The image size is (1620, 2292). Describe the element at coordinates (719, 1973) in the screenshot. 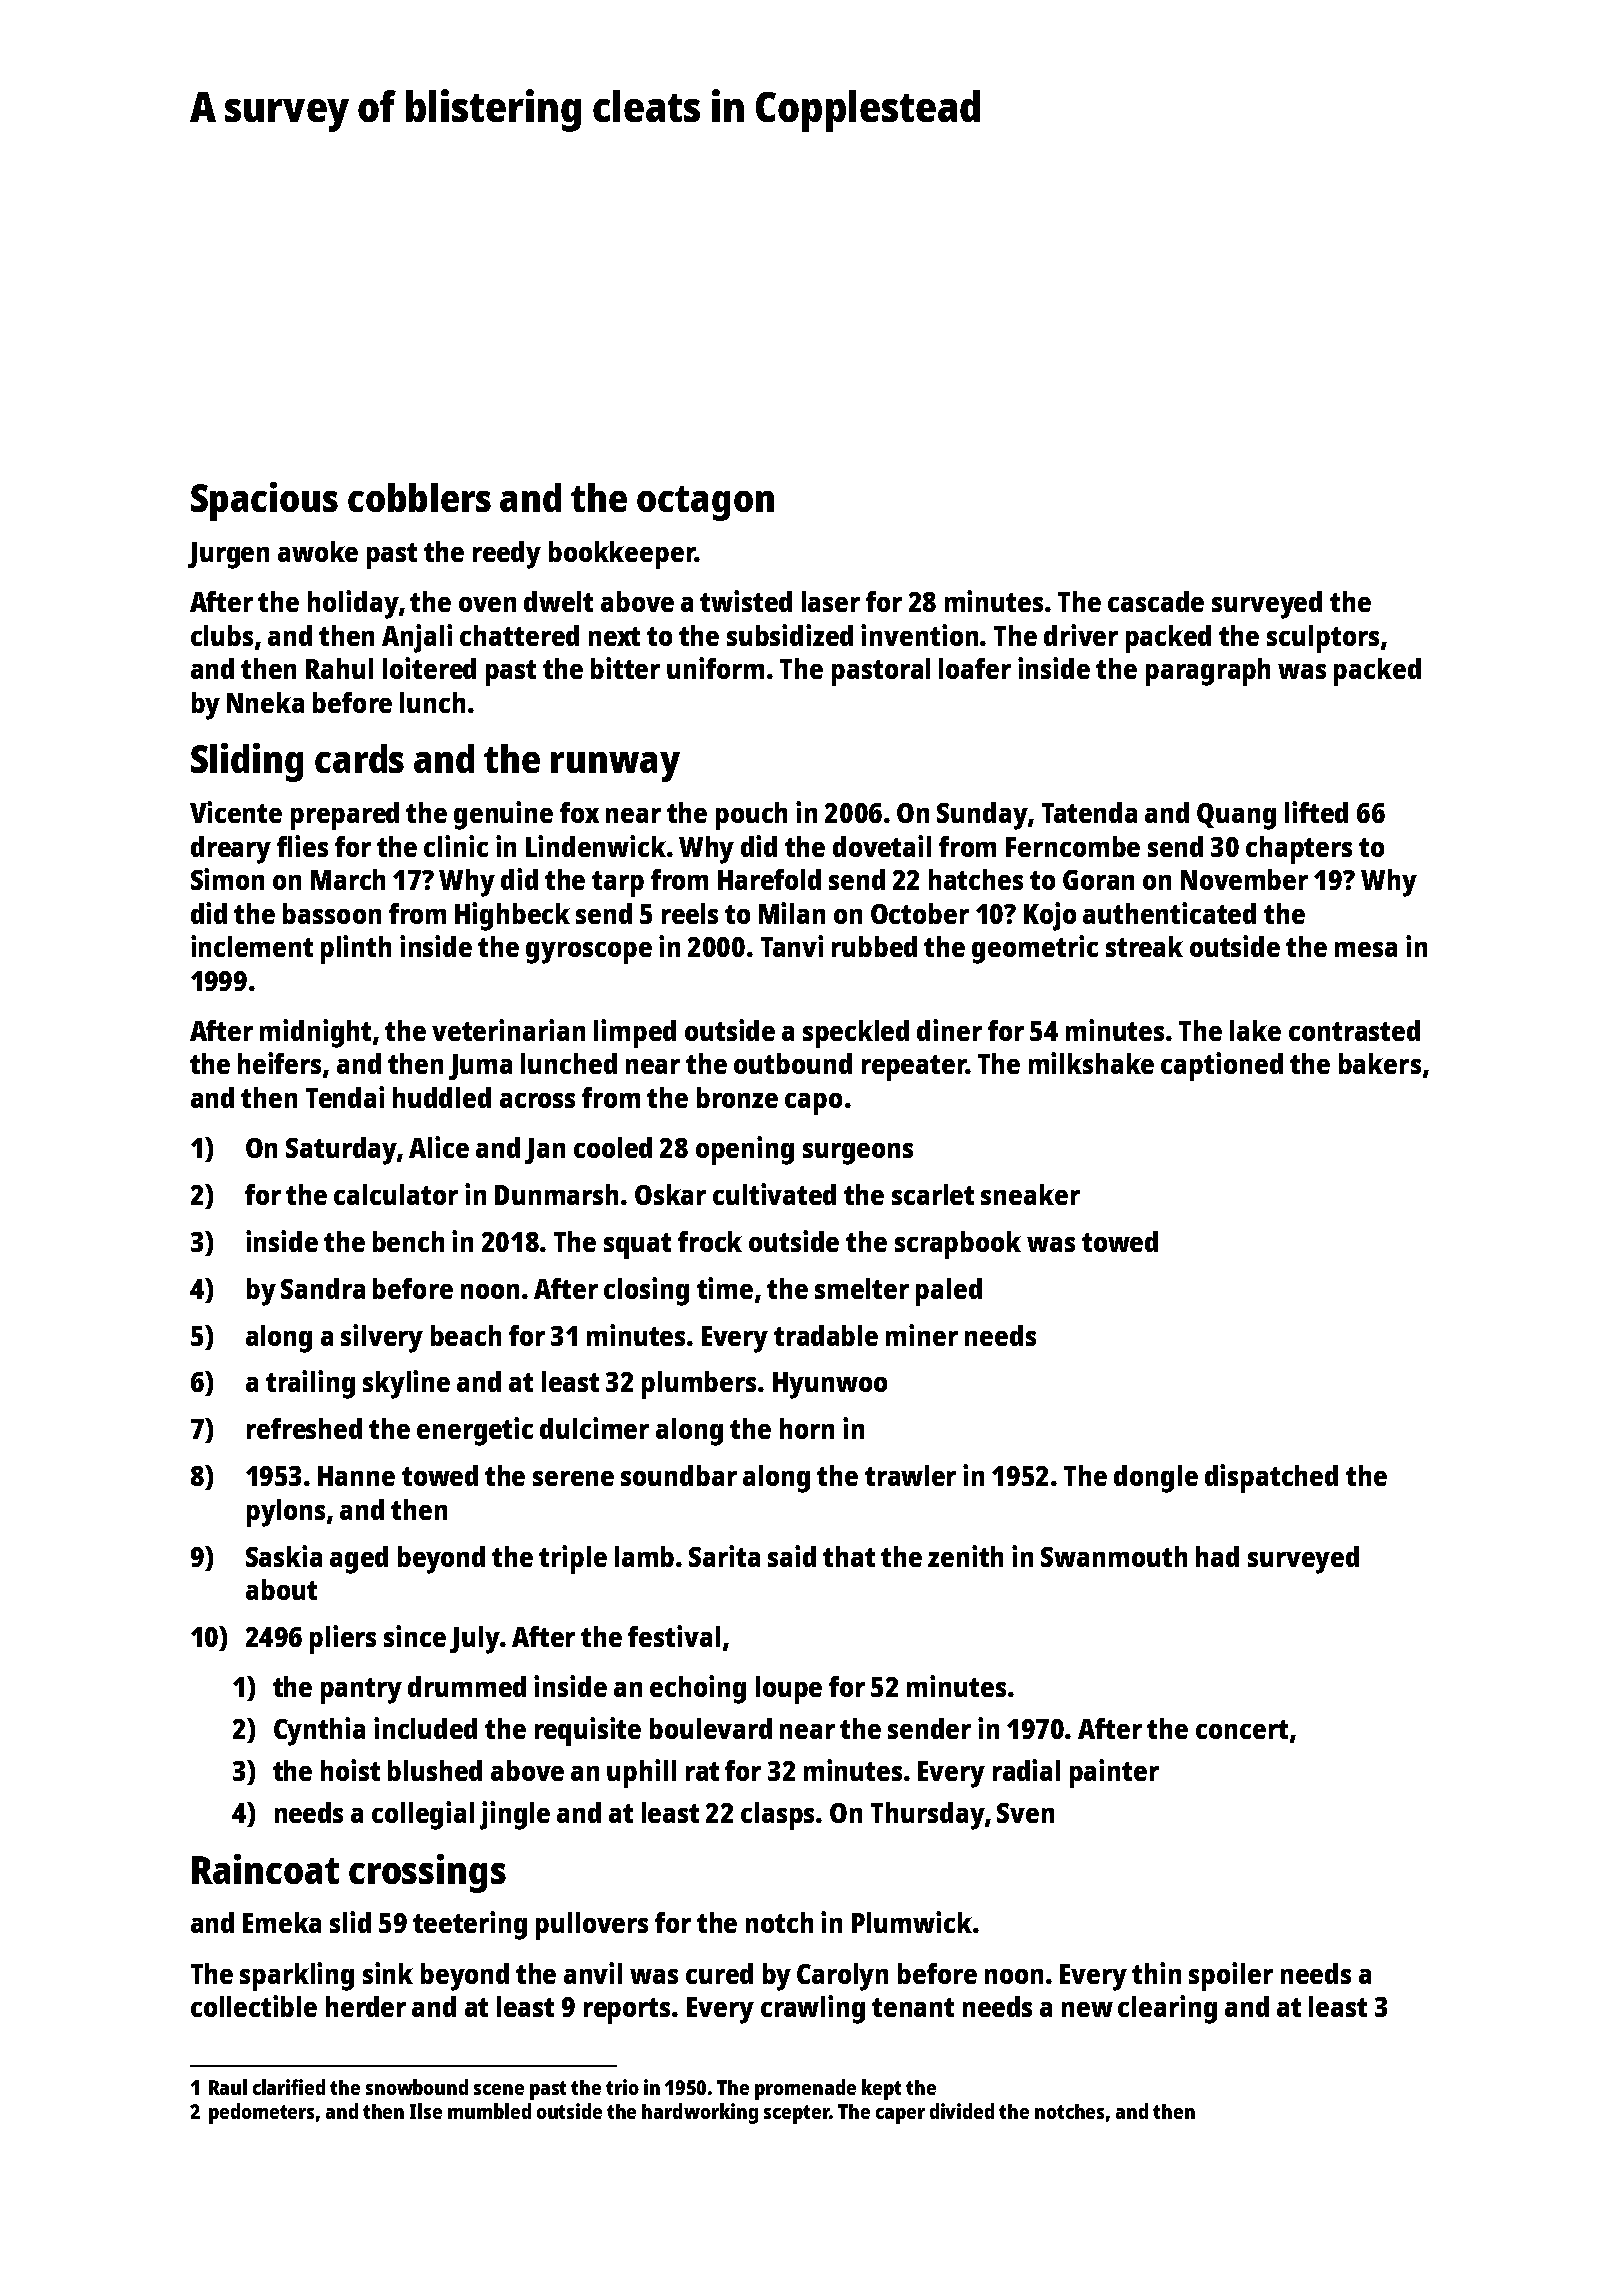

I see `cured` at that location.
